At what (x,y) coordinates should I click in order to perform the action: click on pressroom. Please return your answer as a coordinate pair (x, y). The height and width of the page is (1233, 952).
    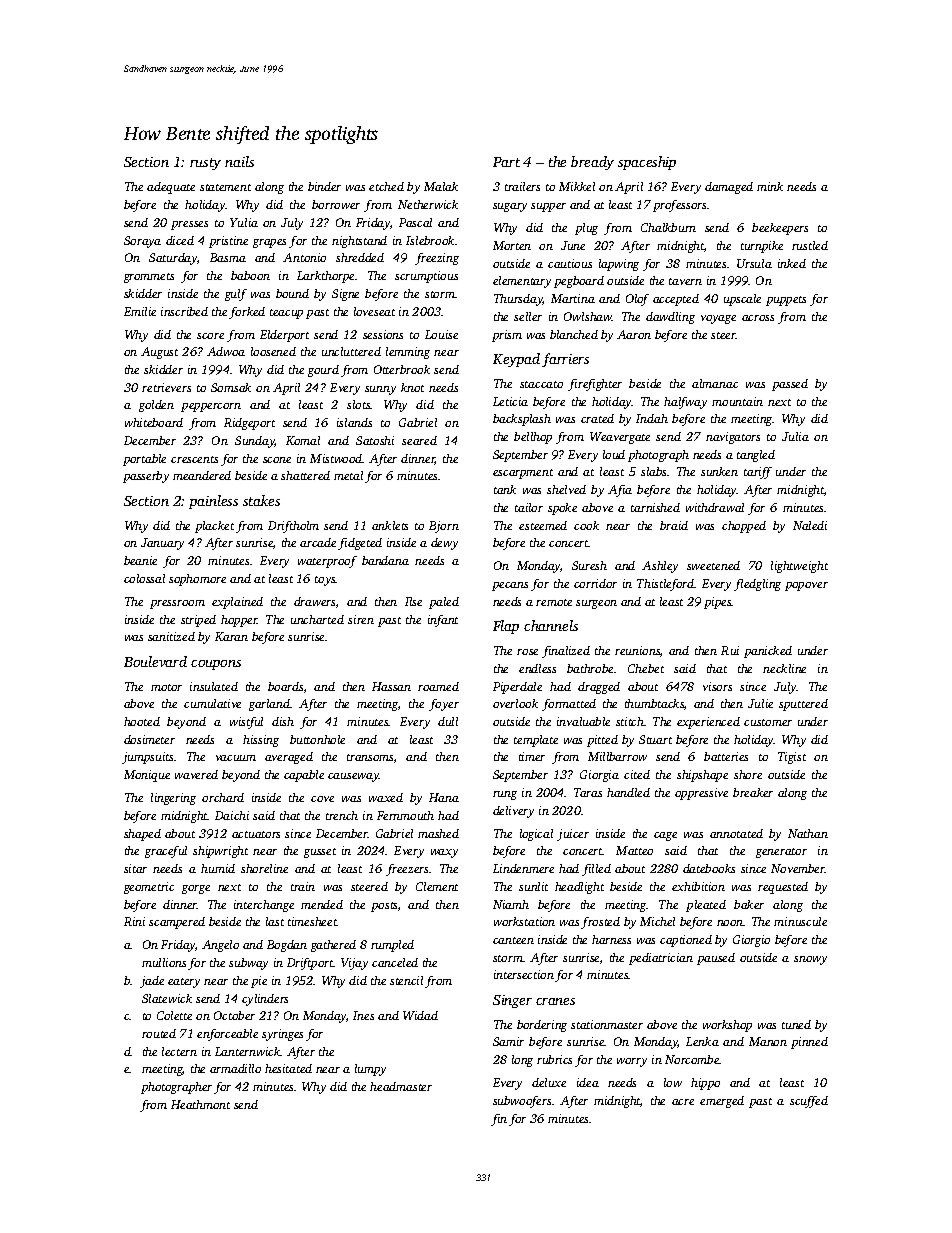
    Looking at the image, I should click on (177, 604).
